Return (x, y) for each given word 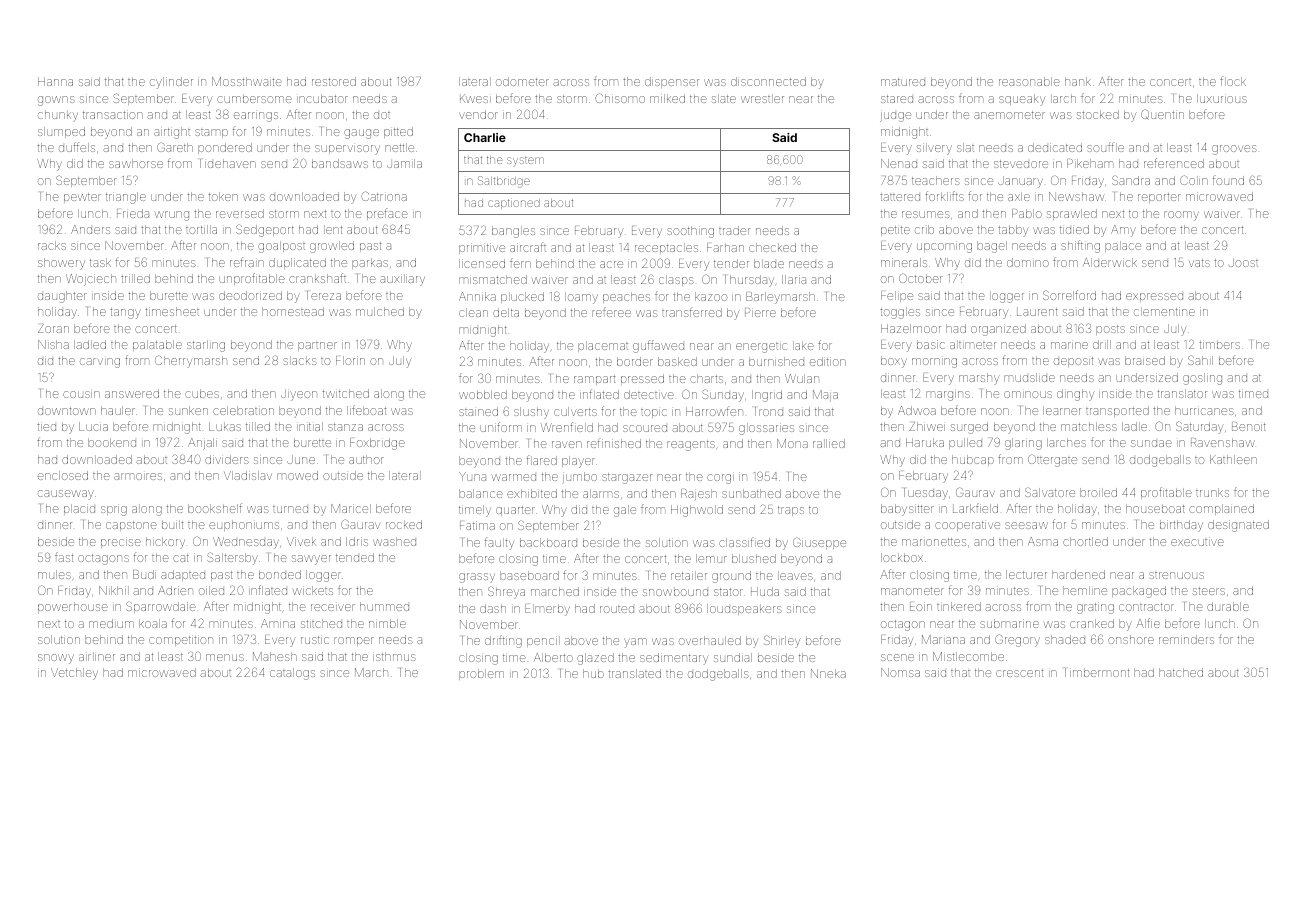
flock (1233, 81)
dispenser (672, 82)
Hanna (55, 81)
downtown (67, 411)
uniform (501, 427)
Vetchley (74, 674)
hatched (1181, 672)
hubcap (973, 460)
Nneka (828, 673)
